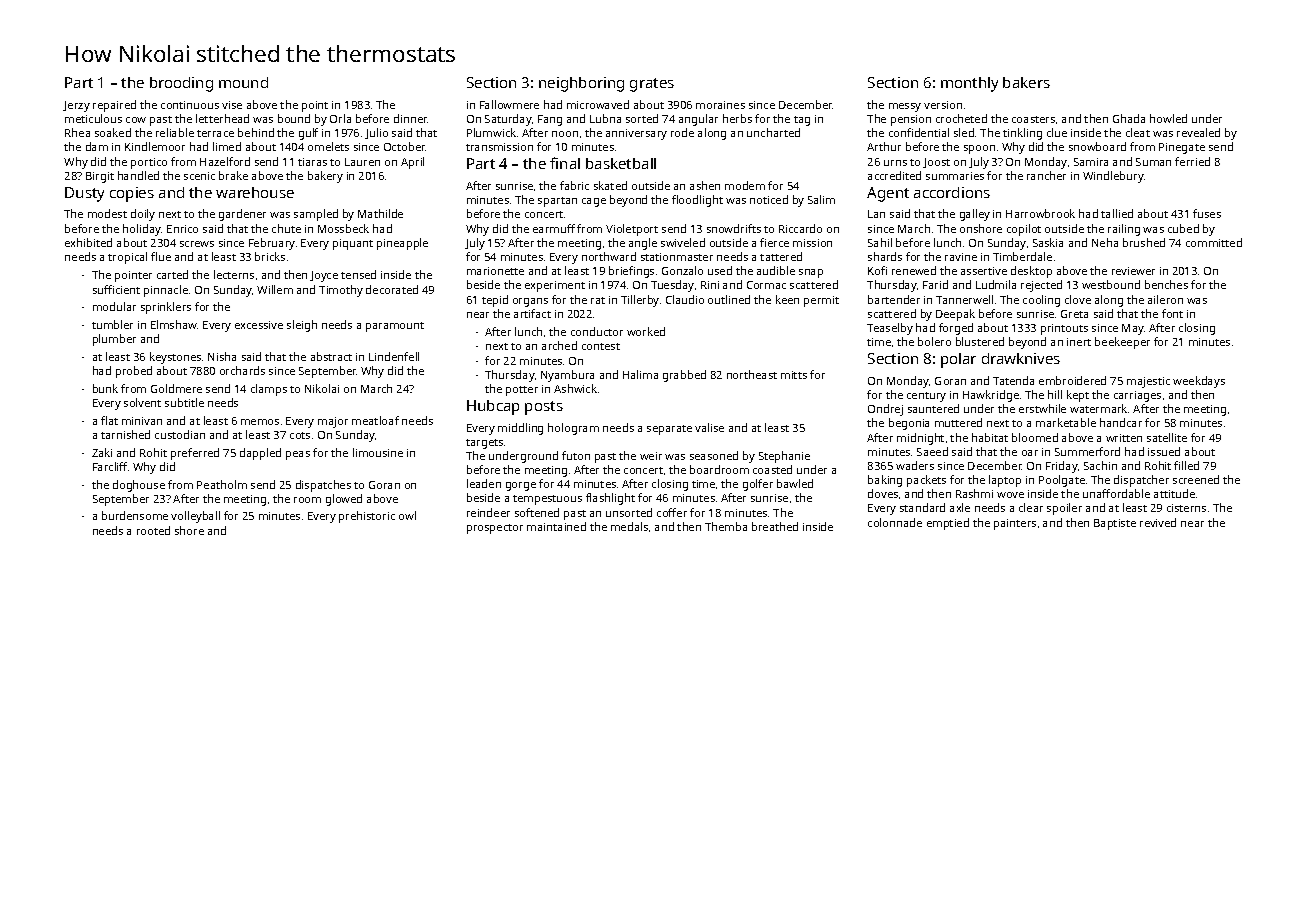 This document has width=1308, height=924. I want to click on Baptiste, so click(1115, 524).
